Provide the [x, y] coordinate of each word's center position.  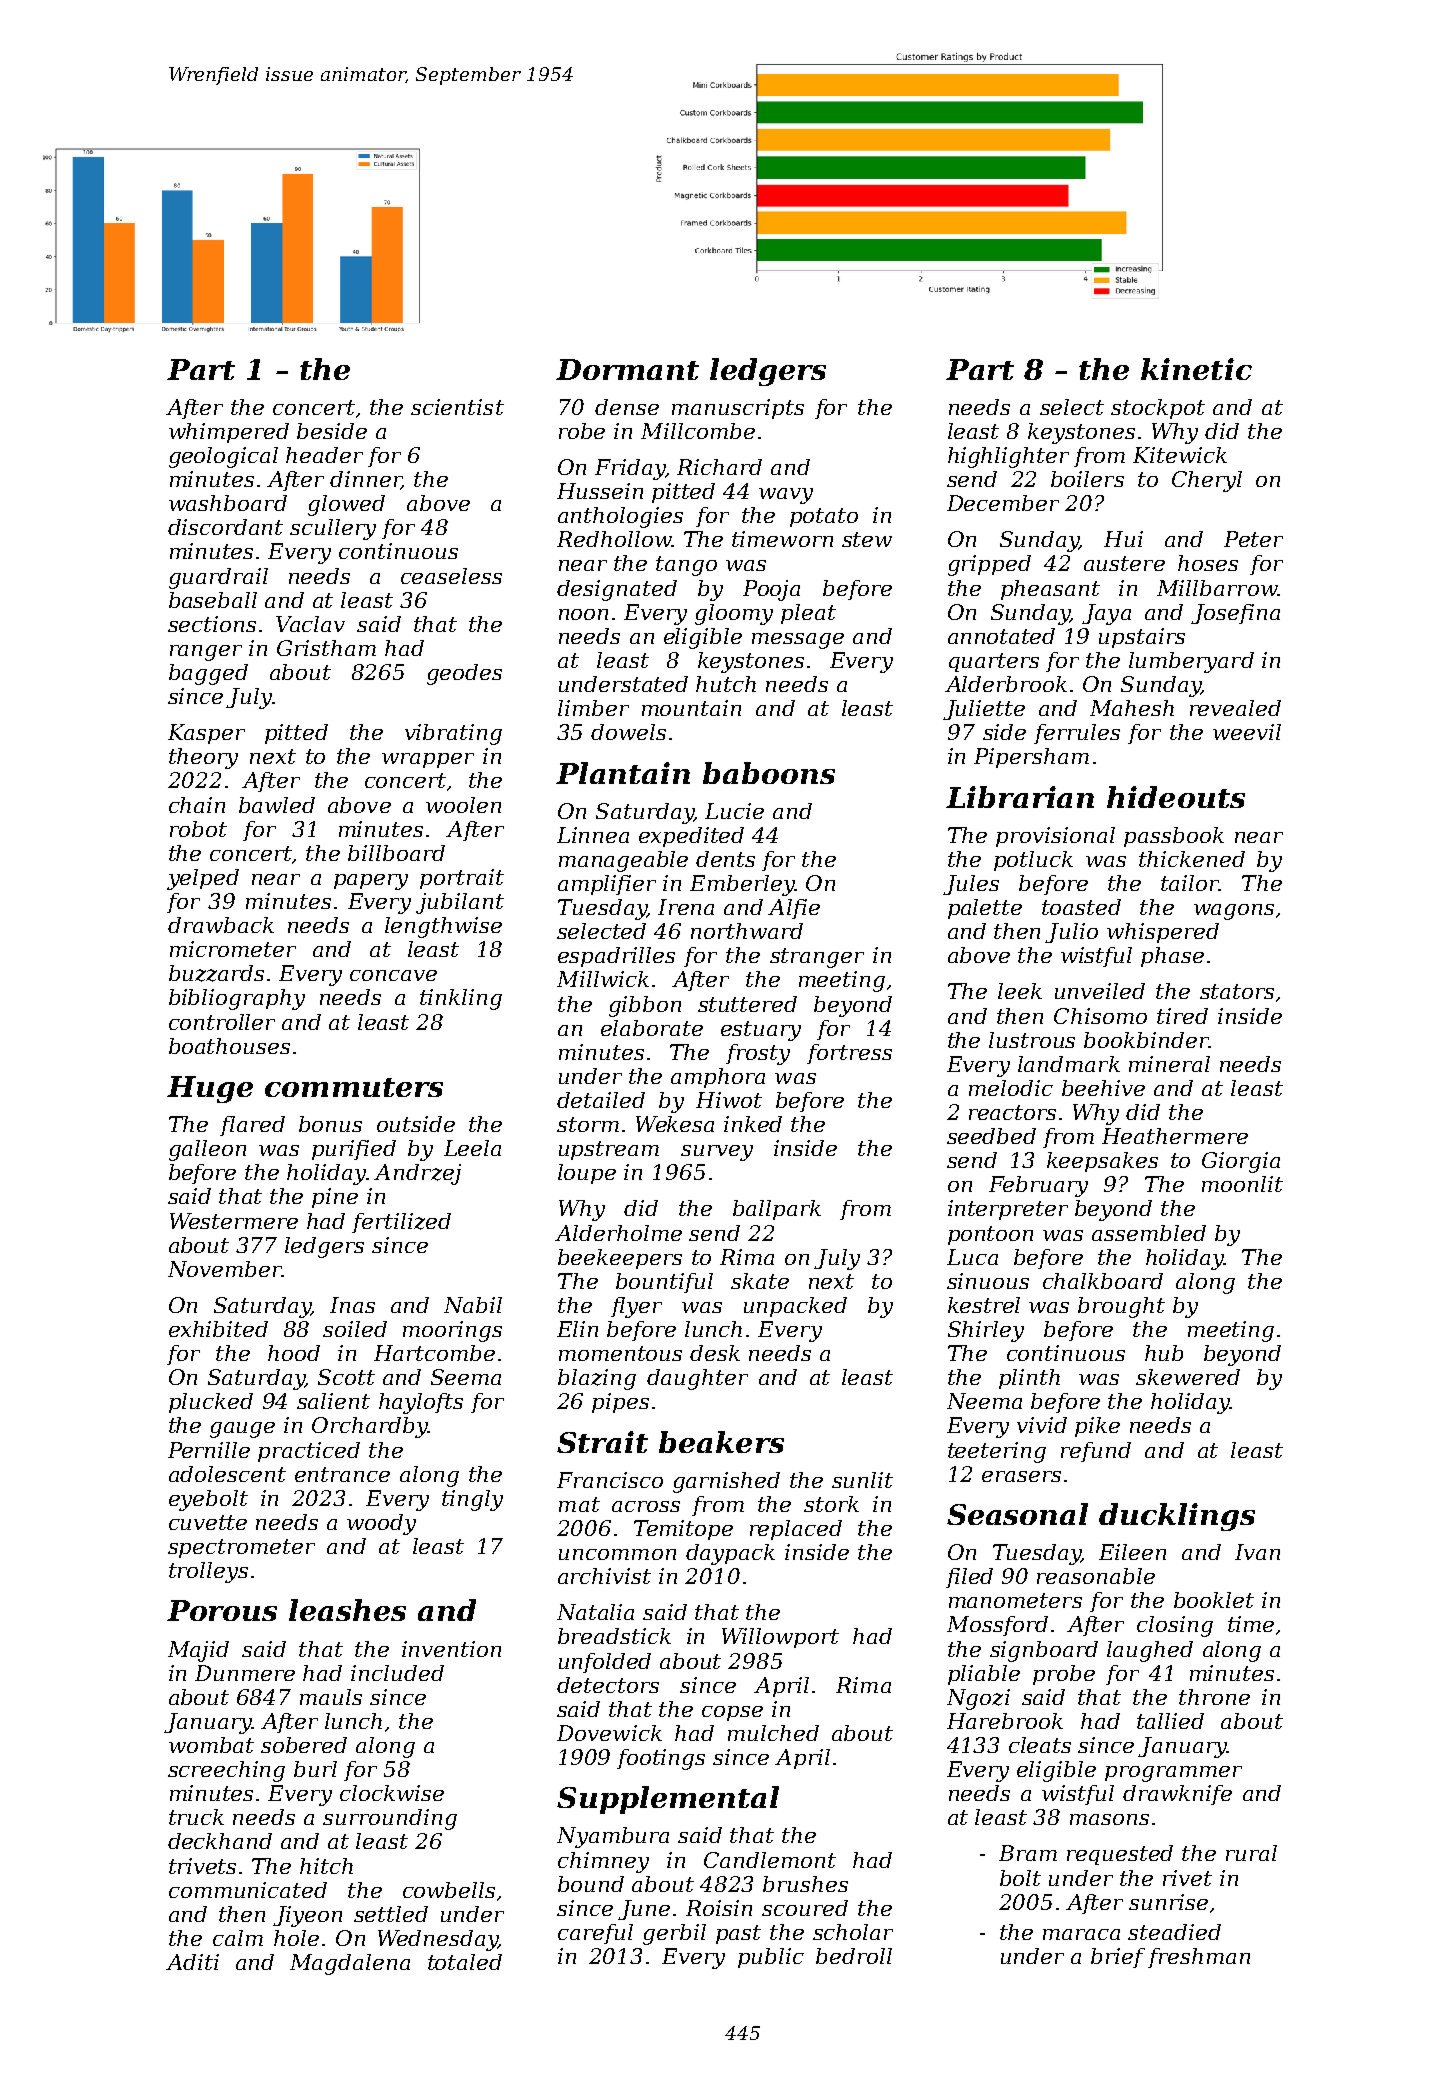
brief [1118, 1958]
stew [867, 539]
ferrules [1077, 734]
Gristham [326, 648]
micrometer [233, 949]
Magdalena [350, 1964]
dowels [628, 732]
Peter [1253, 539]
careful [595, 1934]
